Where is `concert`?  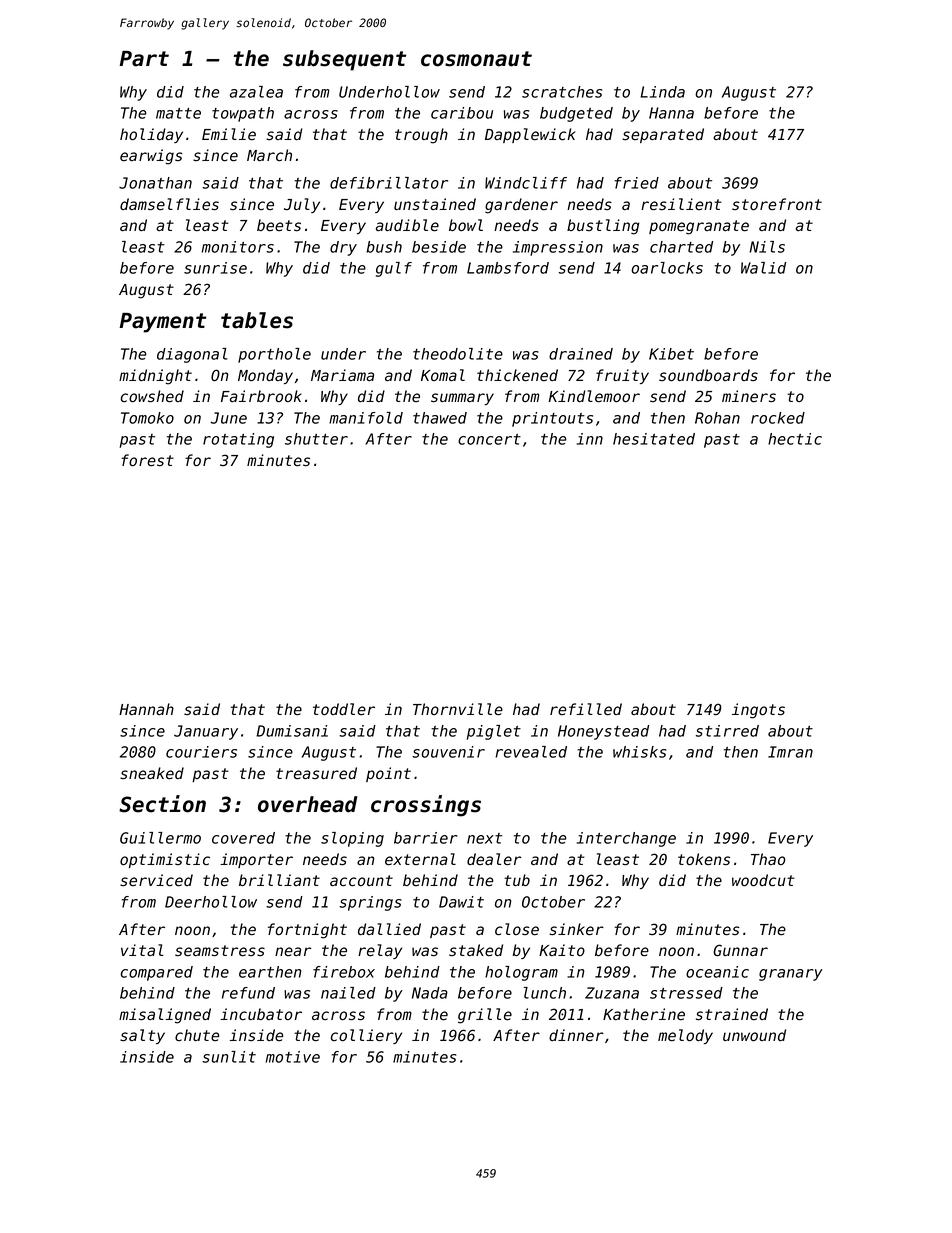 concert is located at coordinates (489, 439).
